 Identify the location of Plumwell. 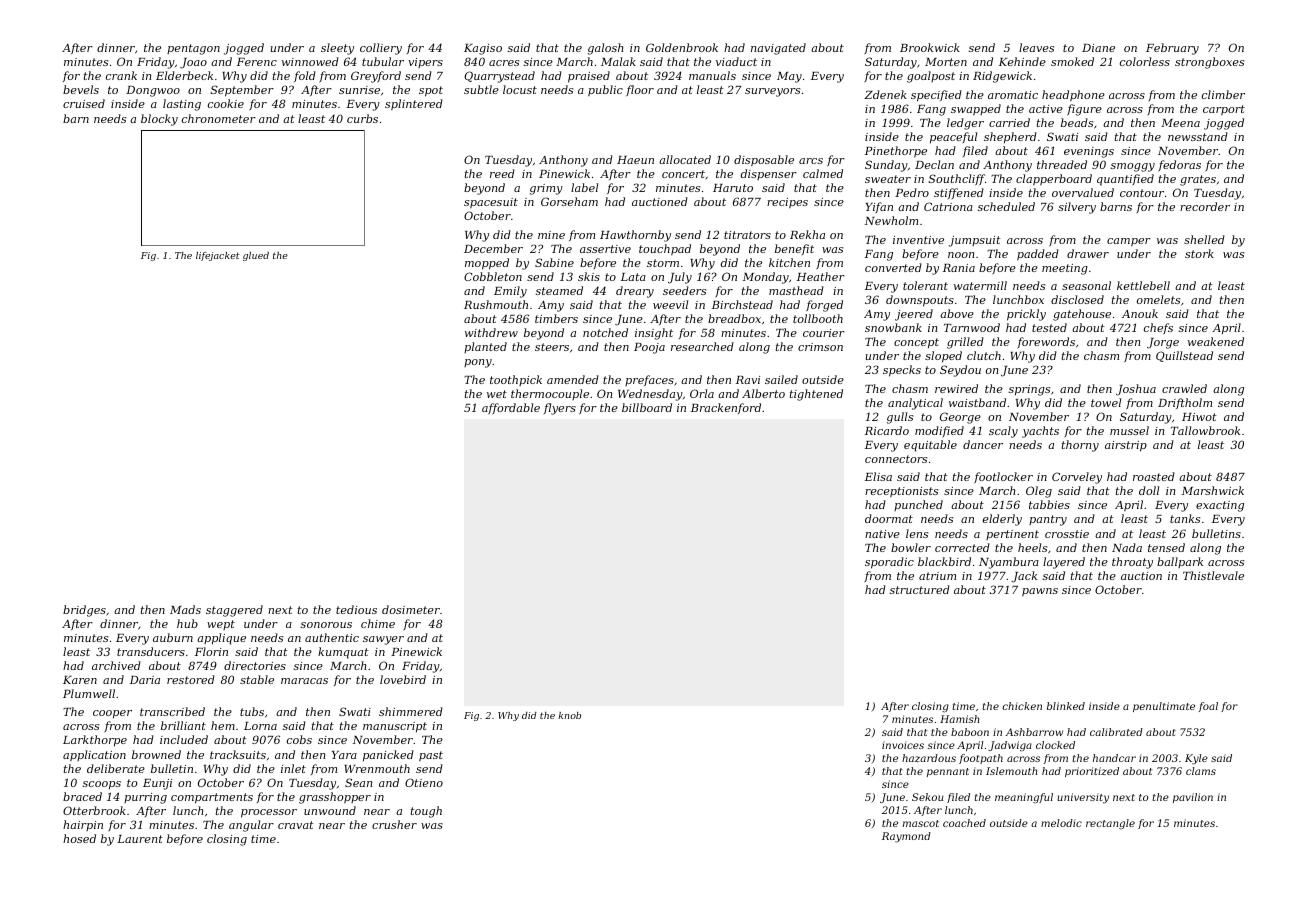
(89, 693).
